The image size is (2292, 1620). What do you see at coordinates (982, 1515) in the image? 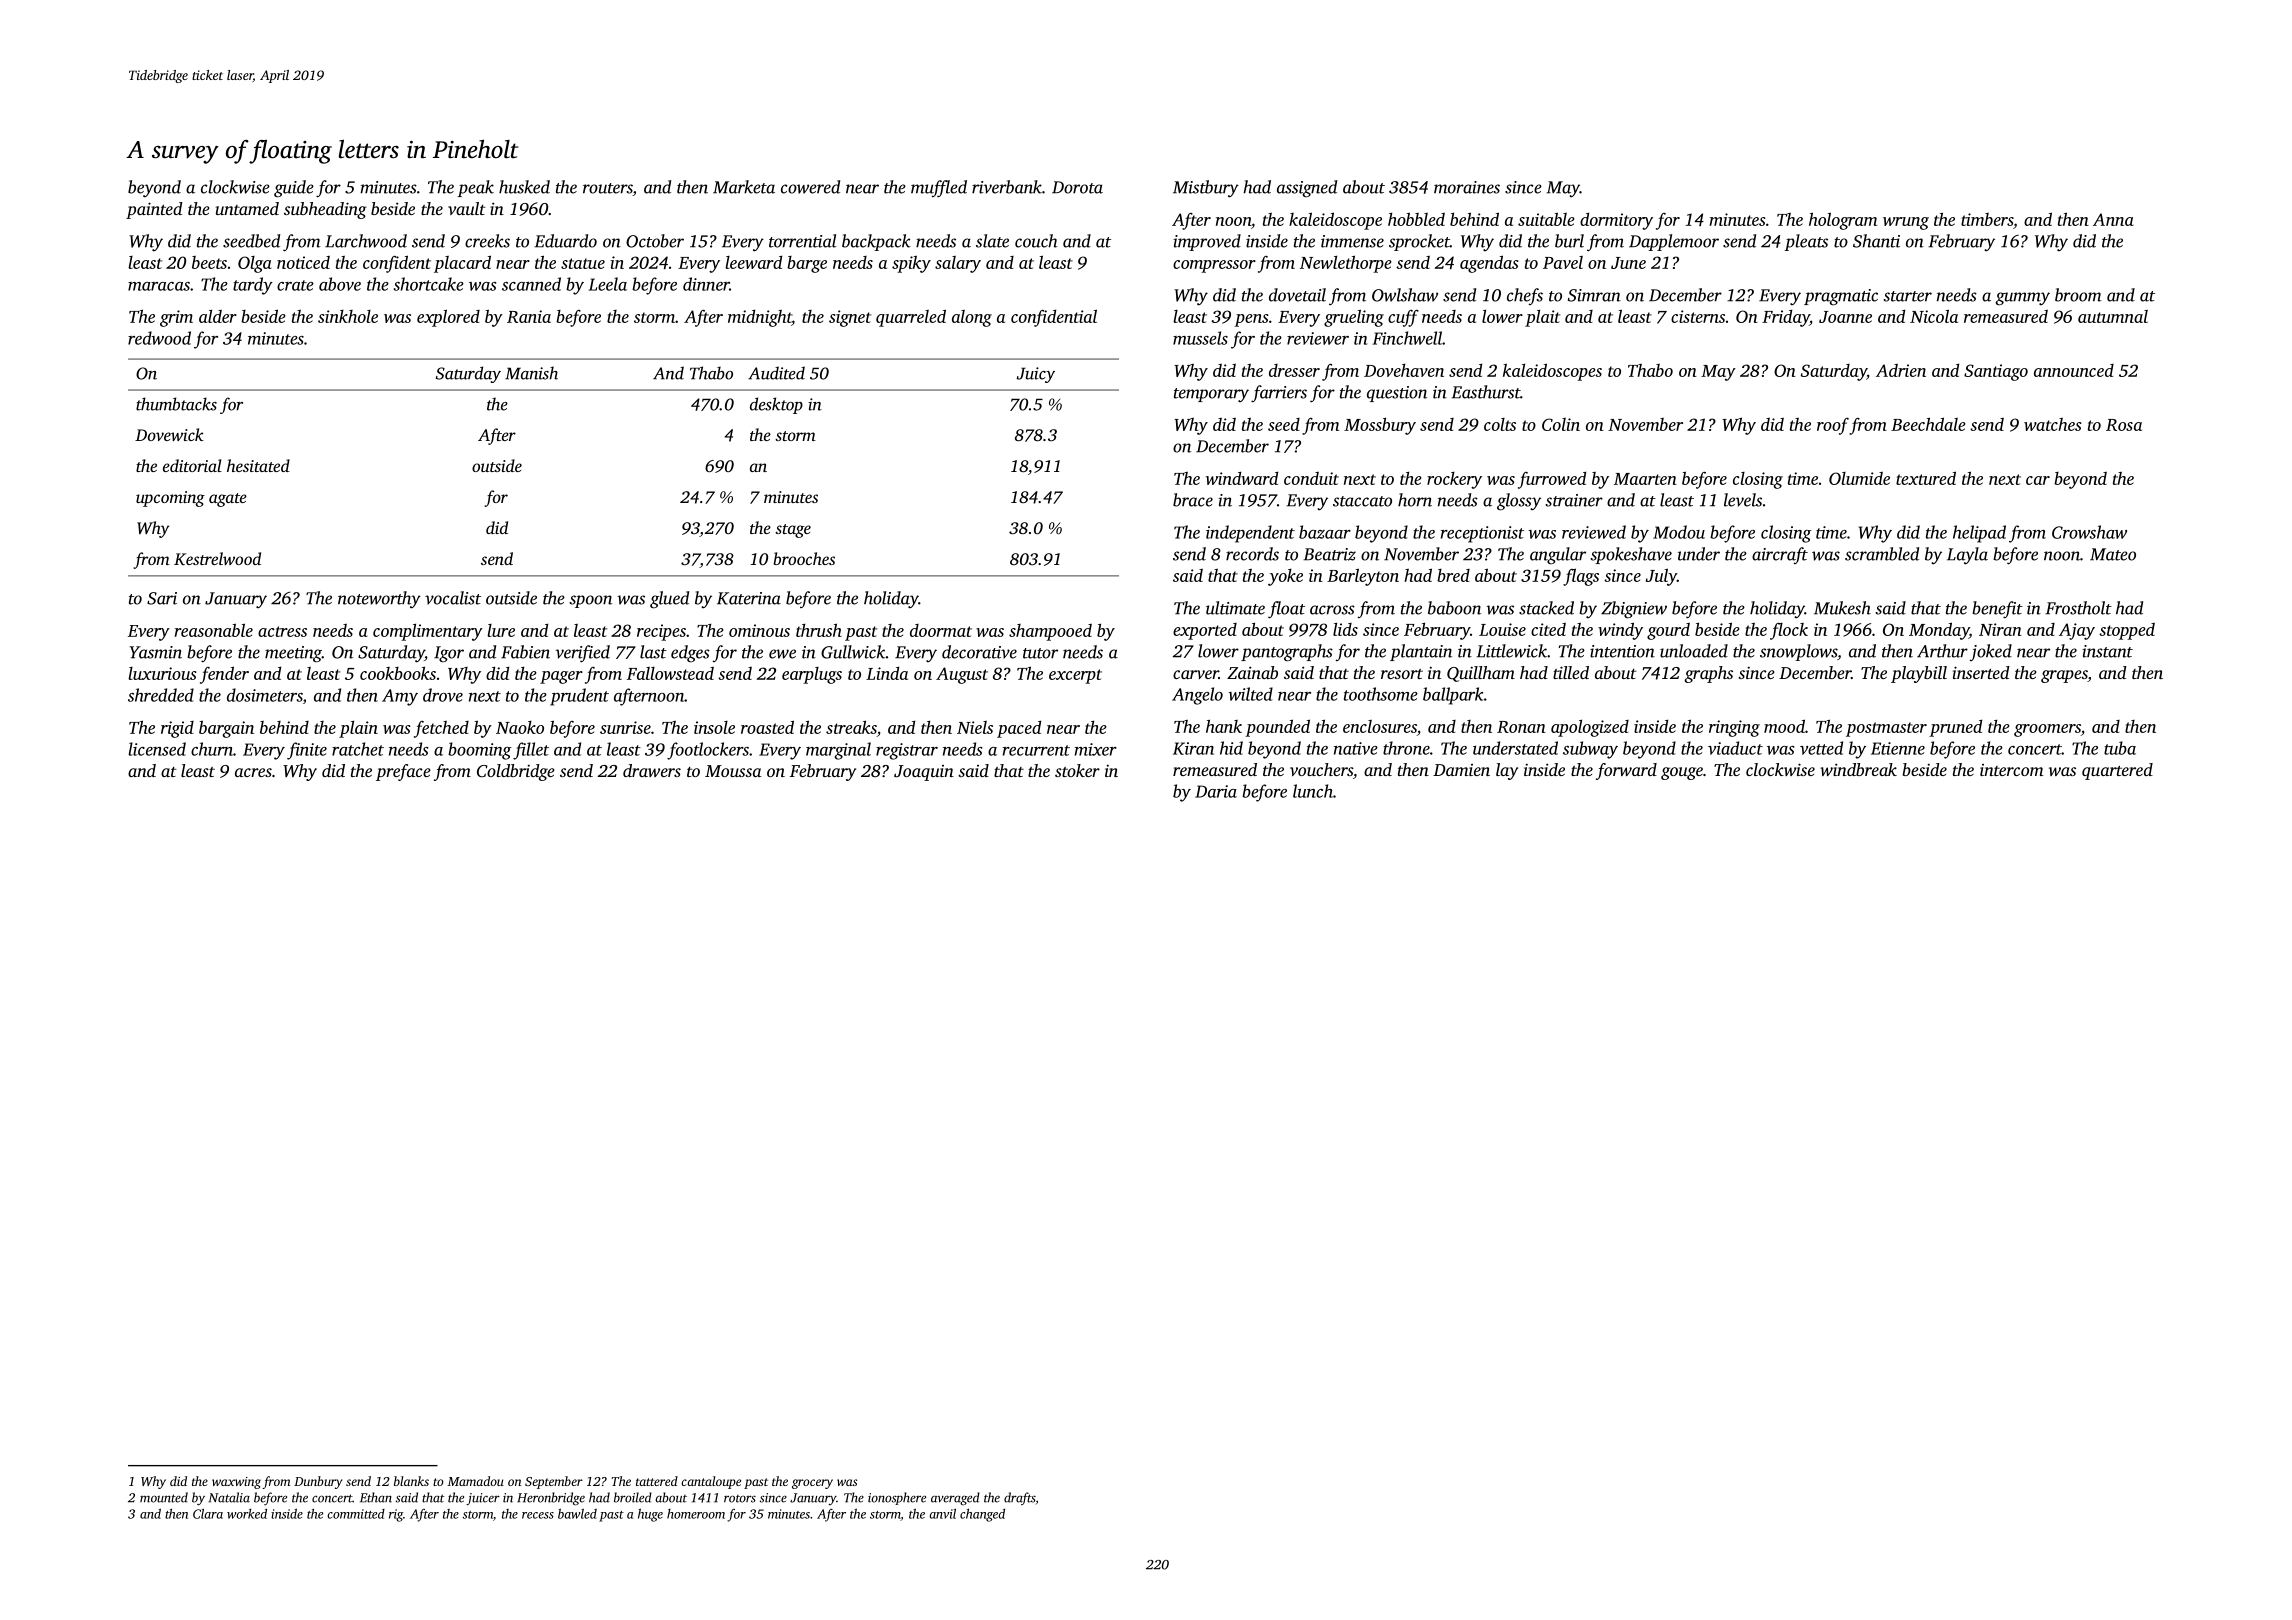
I see `changed` at bounding box center [982, 1515].
